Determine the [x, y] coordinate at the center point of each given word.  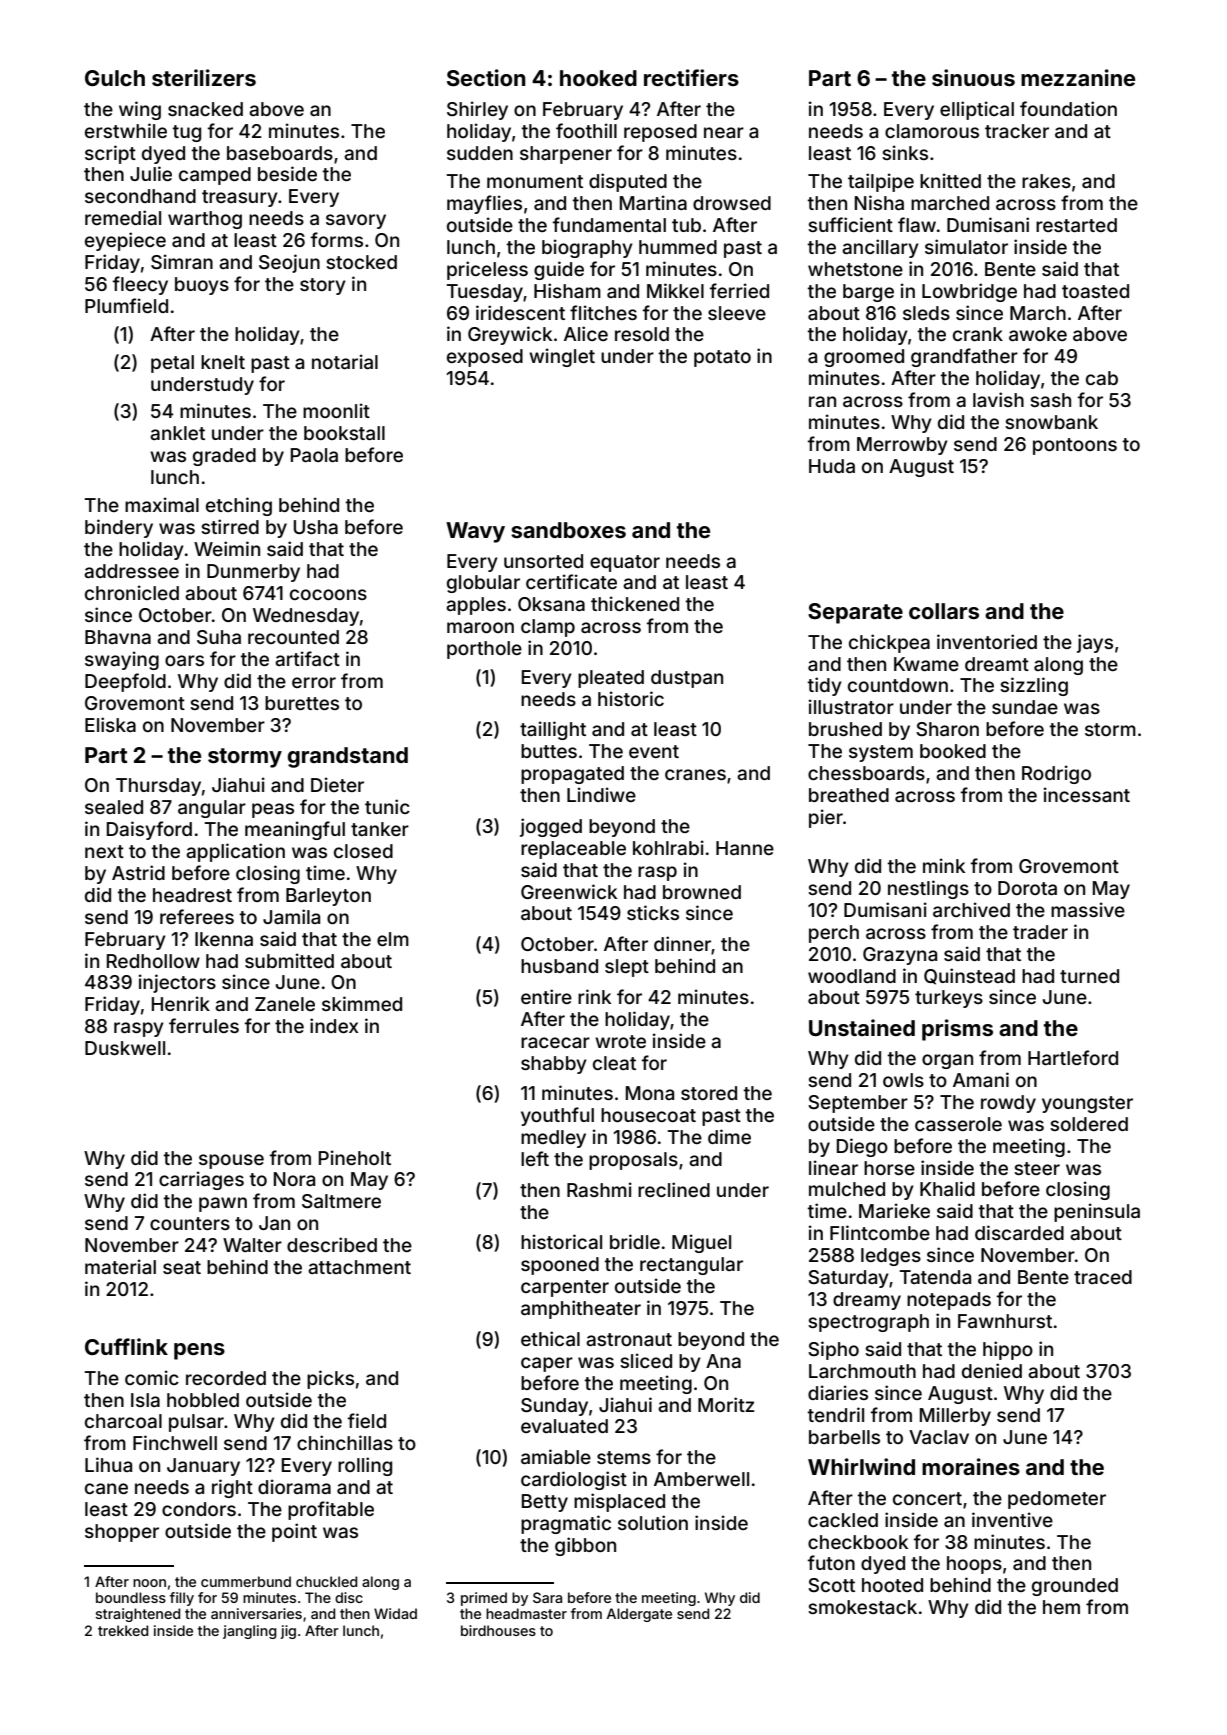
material [120, 1266]
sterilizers [204, 77]
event [654, 751]
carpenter [565, 1288]
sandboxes [568, 530]
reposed [660, 133]
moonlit [336, 410]
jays [1095, 643]
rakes [1046, 181]
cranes [695, 774]
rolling [365, 1466]
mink [944, 865]
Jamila [291, 916]
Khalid [947, 1188]
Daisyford [149, 830]
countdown [898, 685]
